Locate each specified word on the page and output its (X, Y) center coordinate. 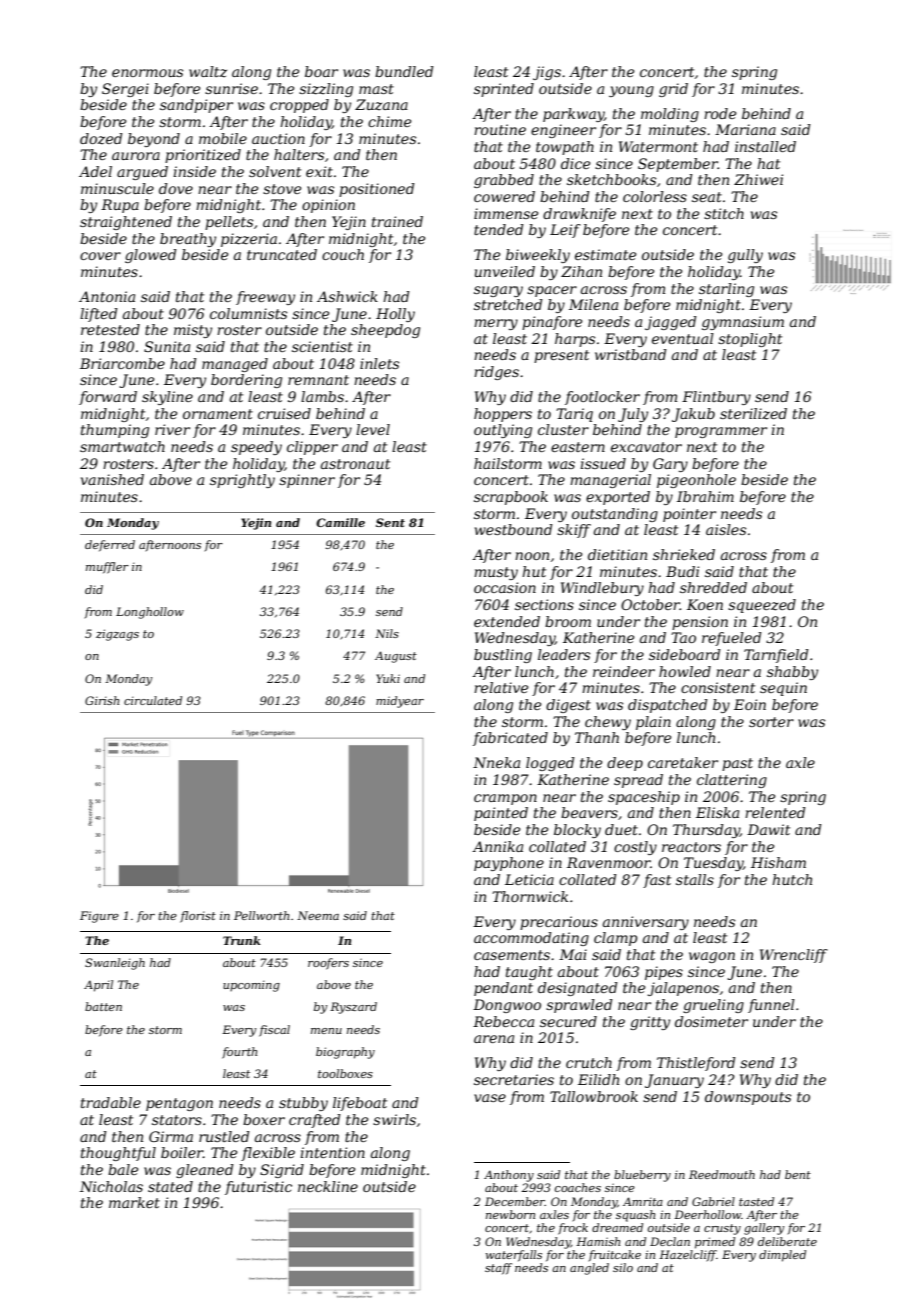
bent (798, 1174)
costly (635, 848)
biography (345, 1053)
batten (103, 1006)
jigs (547, 73)
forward (108, 398)
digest (568, 706)
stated (170, 1186)
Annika (497, 846)
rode (720, 113)
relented (775, 812)
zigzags (117, 635)
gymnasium (743, 323)
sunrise (231, 88)
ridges (496, 373)
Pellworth (262, 915)
